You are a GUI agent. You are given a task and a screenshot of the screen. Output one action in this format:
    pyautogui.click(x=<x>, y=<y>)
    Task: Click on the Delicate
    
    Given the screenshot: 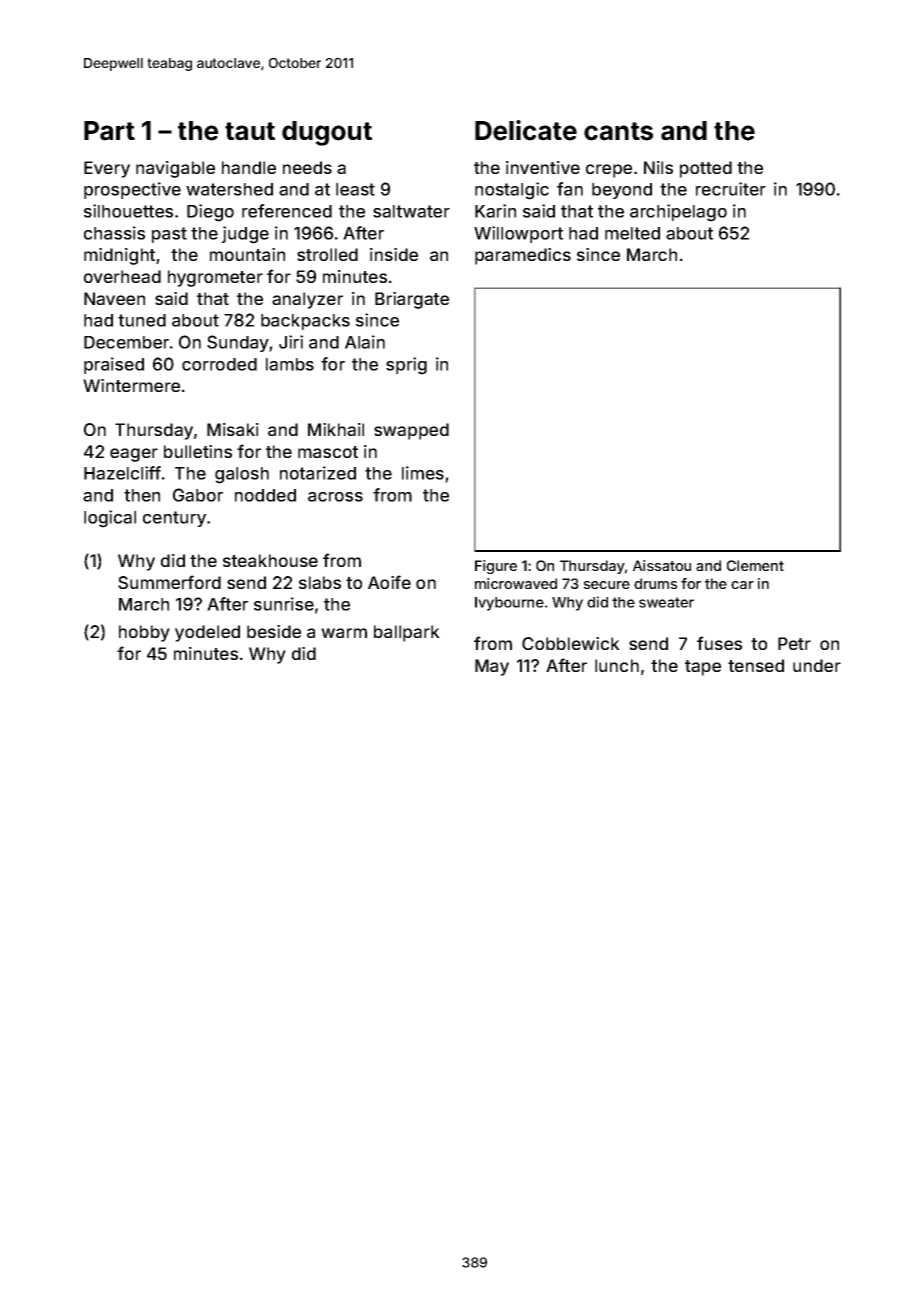 What is the action you would take?
    pyautogui.click(x=526, y=130)
